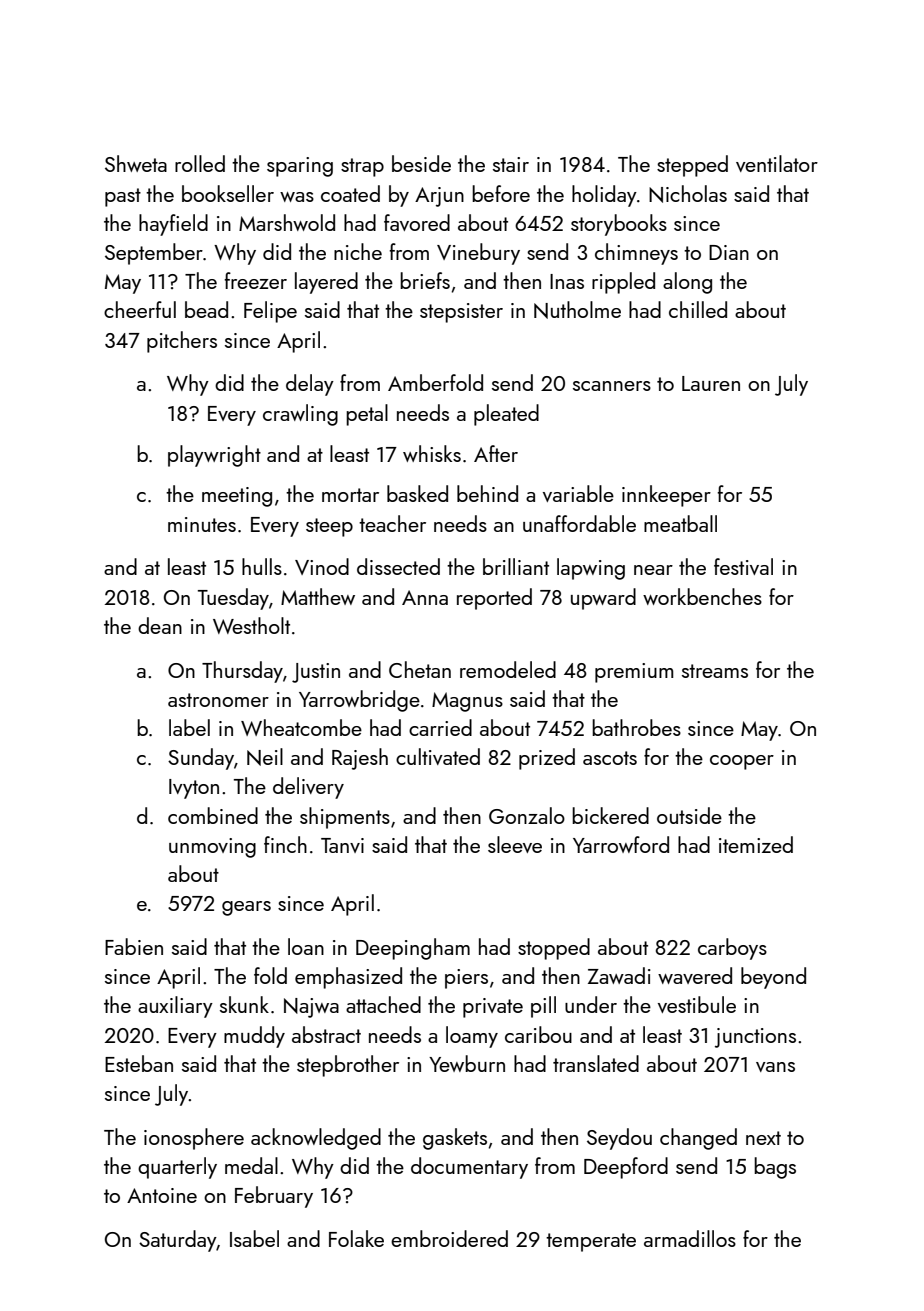  What do you see at coordinates (350, 495) in the page?
I see `mortar` at bounding box center [350, 495].
